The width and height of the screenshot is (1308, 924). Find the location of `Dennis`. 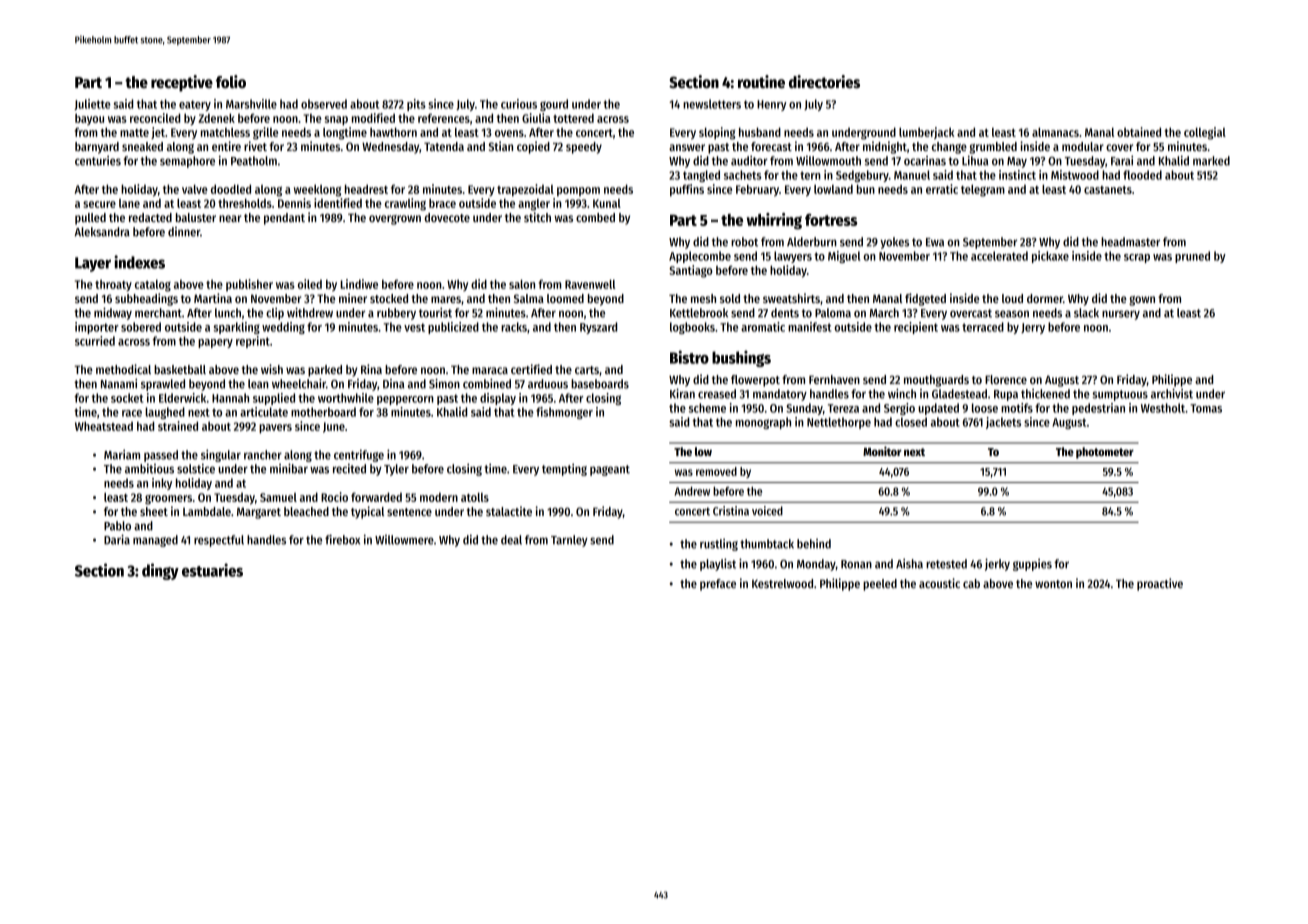

Dennis is located at coordinates (294, 203).
